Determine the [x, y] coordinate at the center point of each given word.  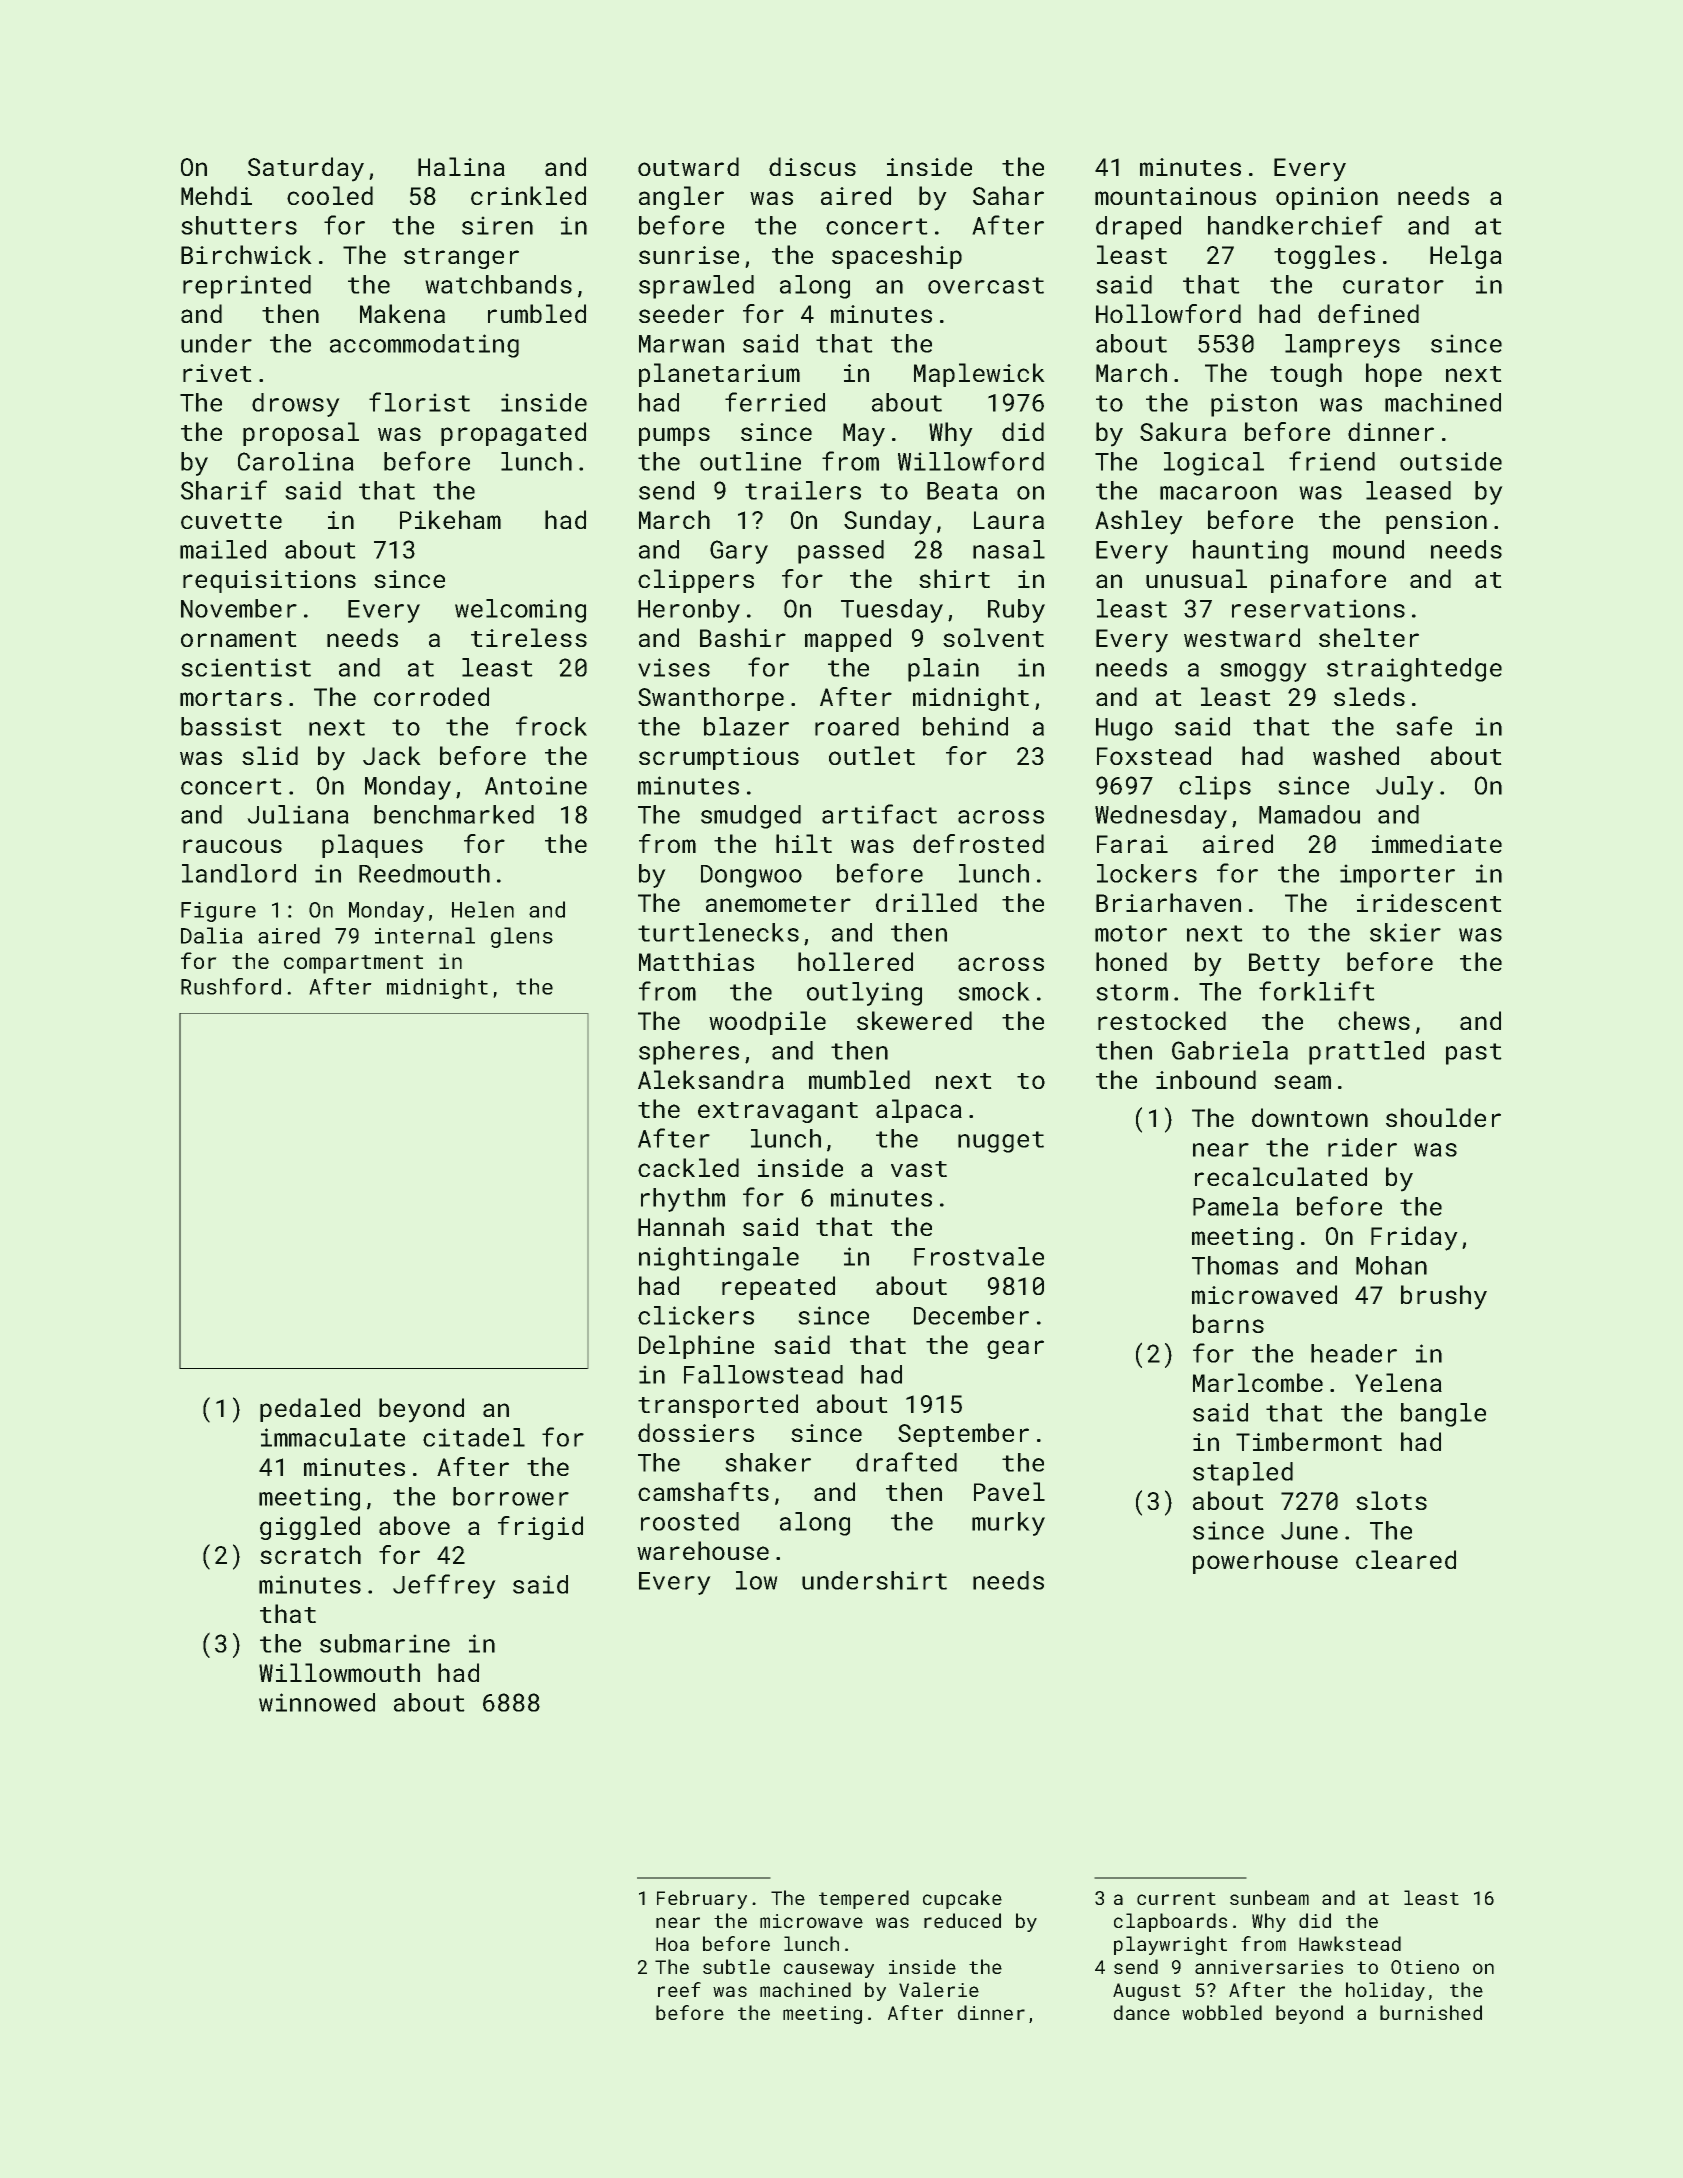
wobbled [1222, 2012]
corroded [431, 696]
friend [1332, 461]
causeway [829, 1970]
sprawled [696, 287]
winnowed [317, 1702]
